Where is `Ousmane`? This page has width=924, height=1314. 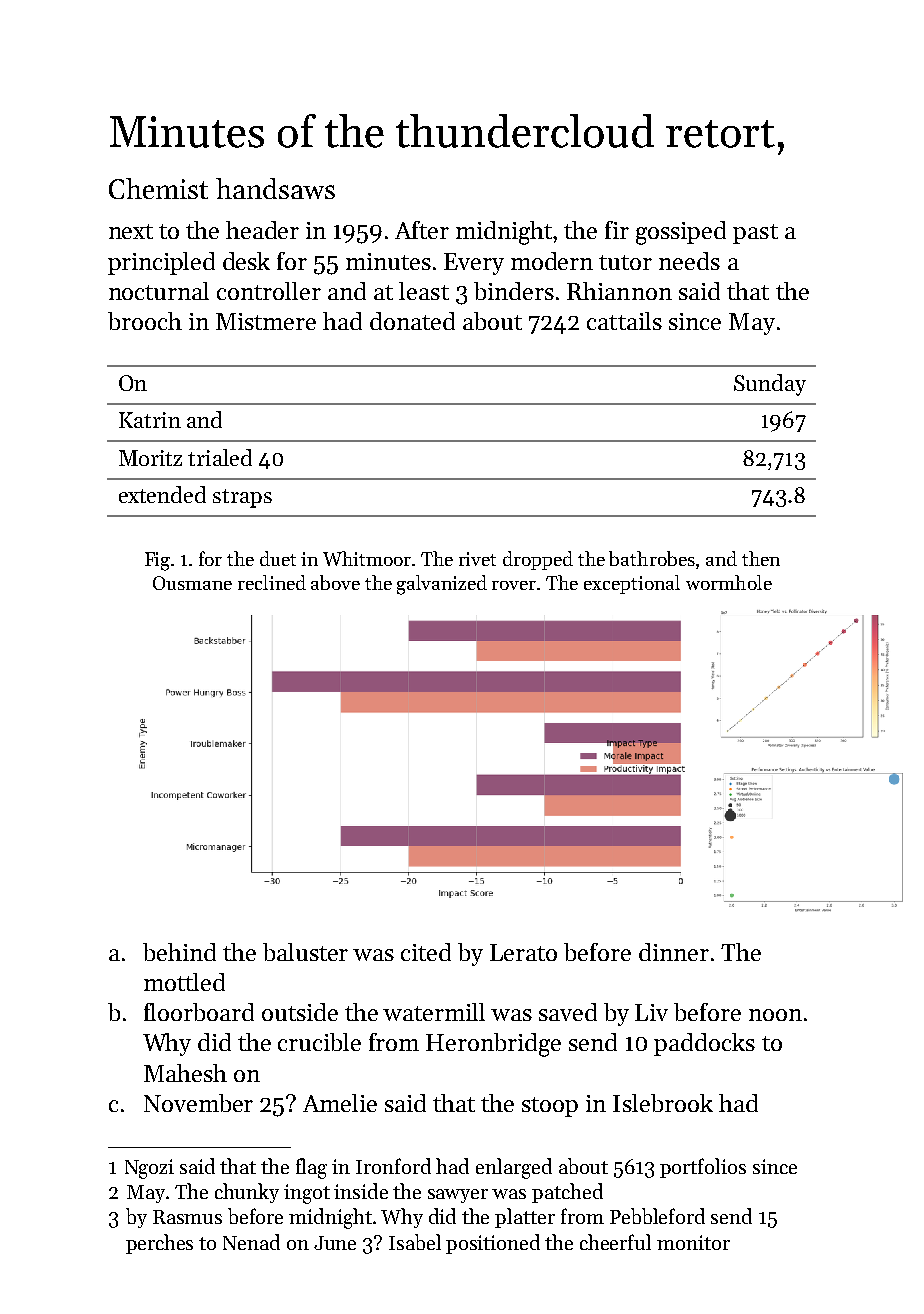
Ousmane is located at coordinates (192, 583).
